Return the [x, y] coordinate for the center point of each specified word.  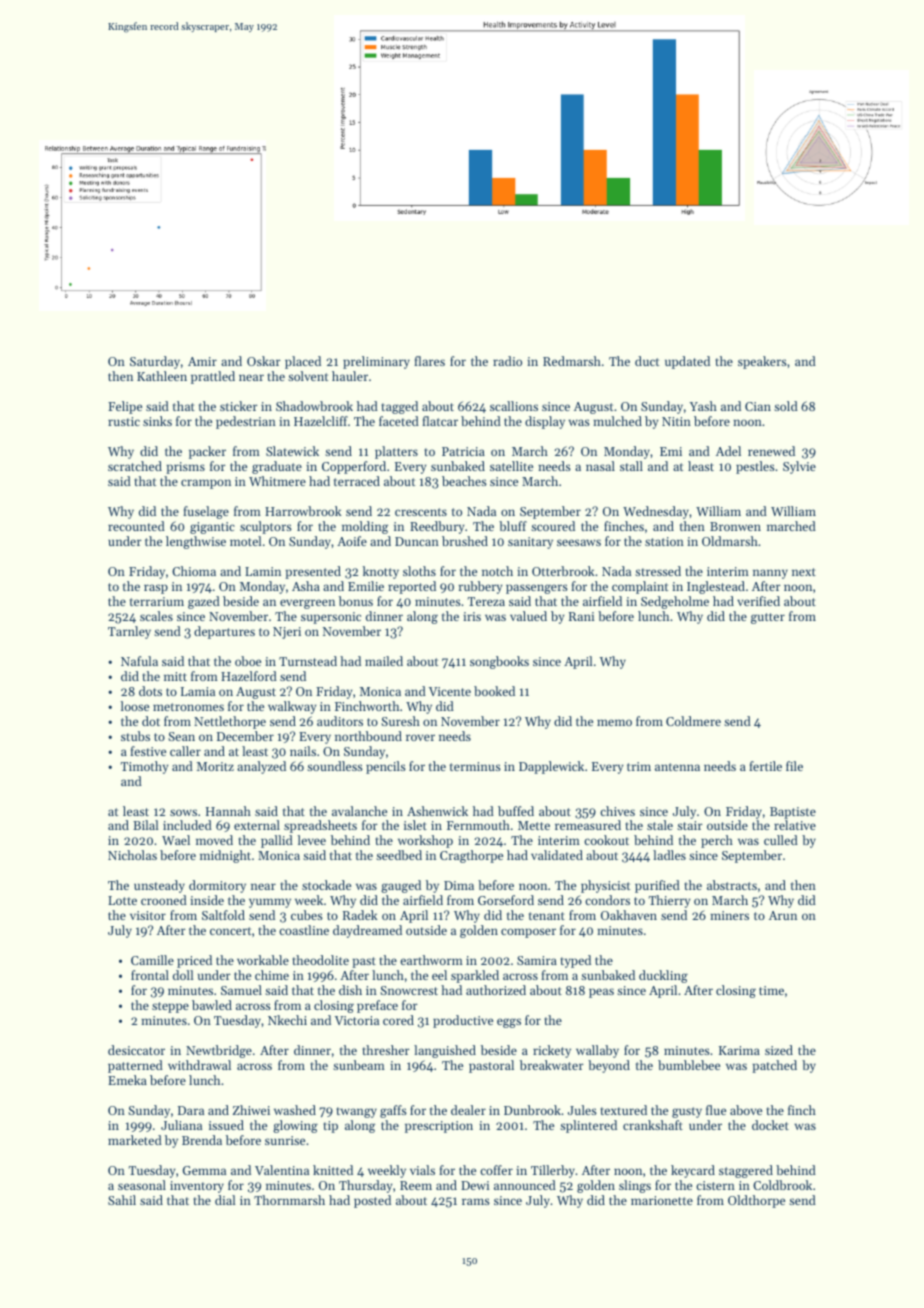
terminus [475, 766]
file [794, 766]
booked [494, 691]
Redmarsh [572, 361]
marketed [135, 1140]
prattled [213, 377]
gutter [768, 618]
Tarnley [129, 632]
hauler [350, 376]
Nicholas [132, 855]
